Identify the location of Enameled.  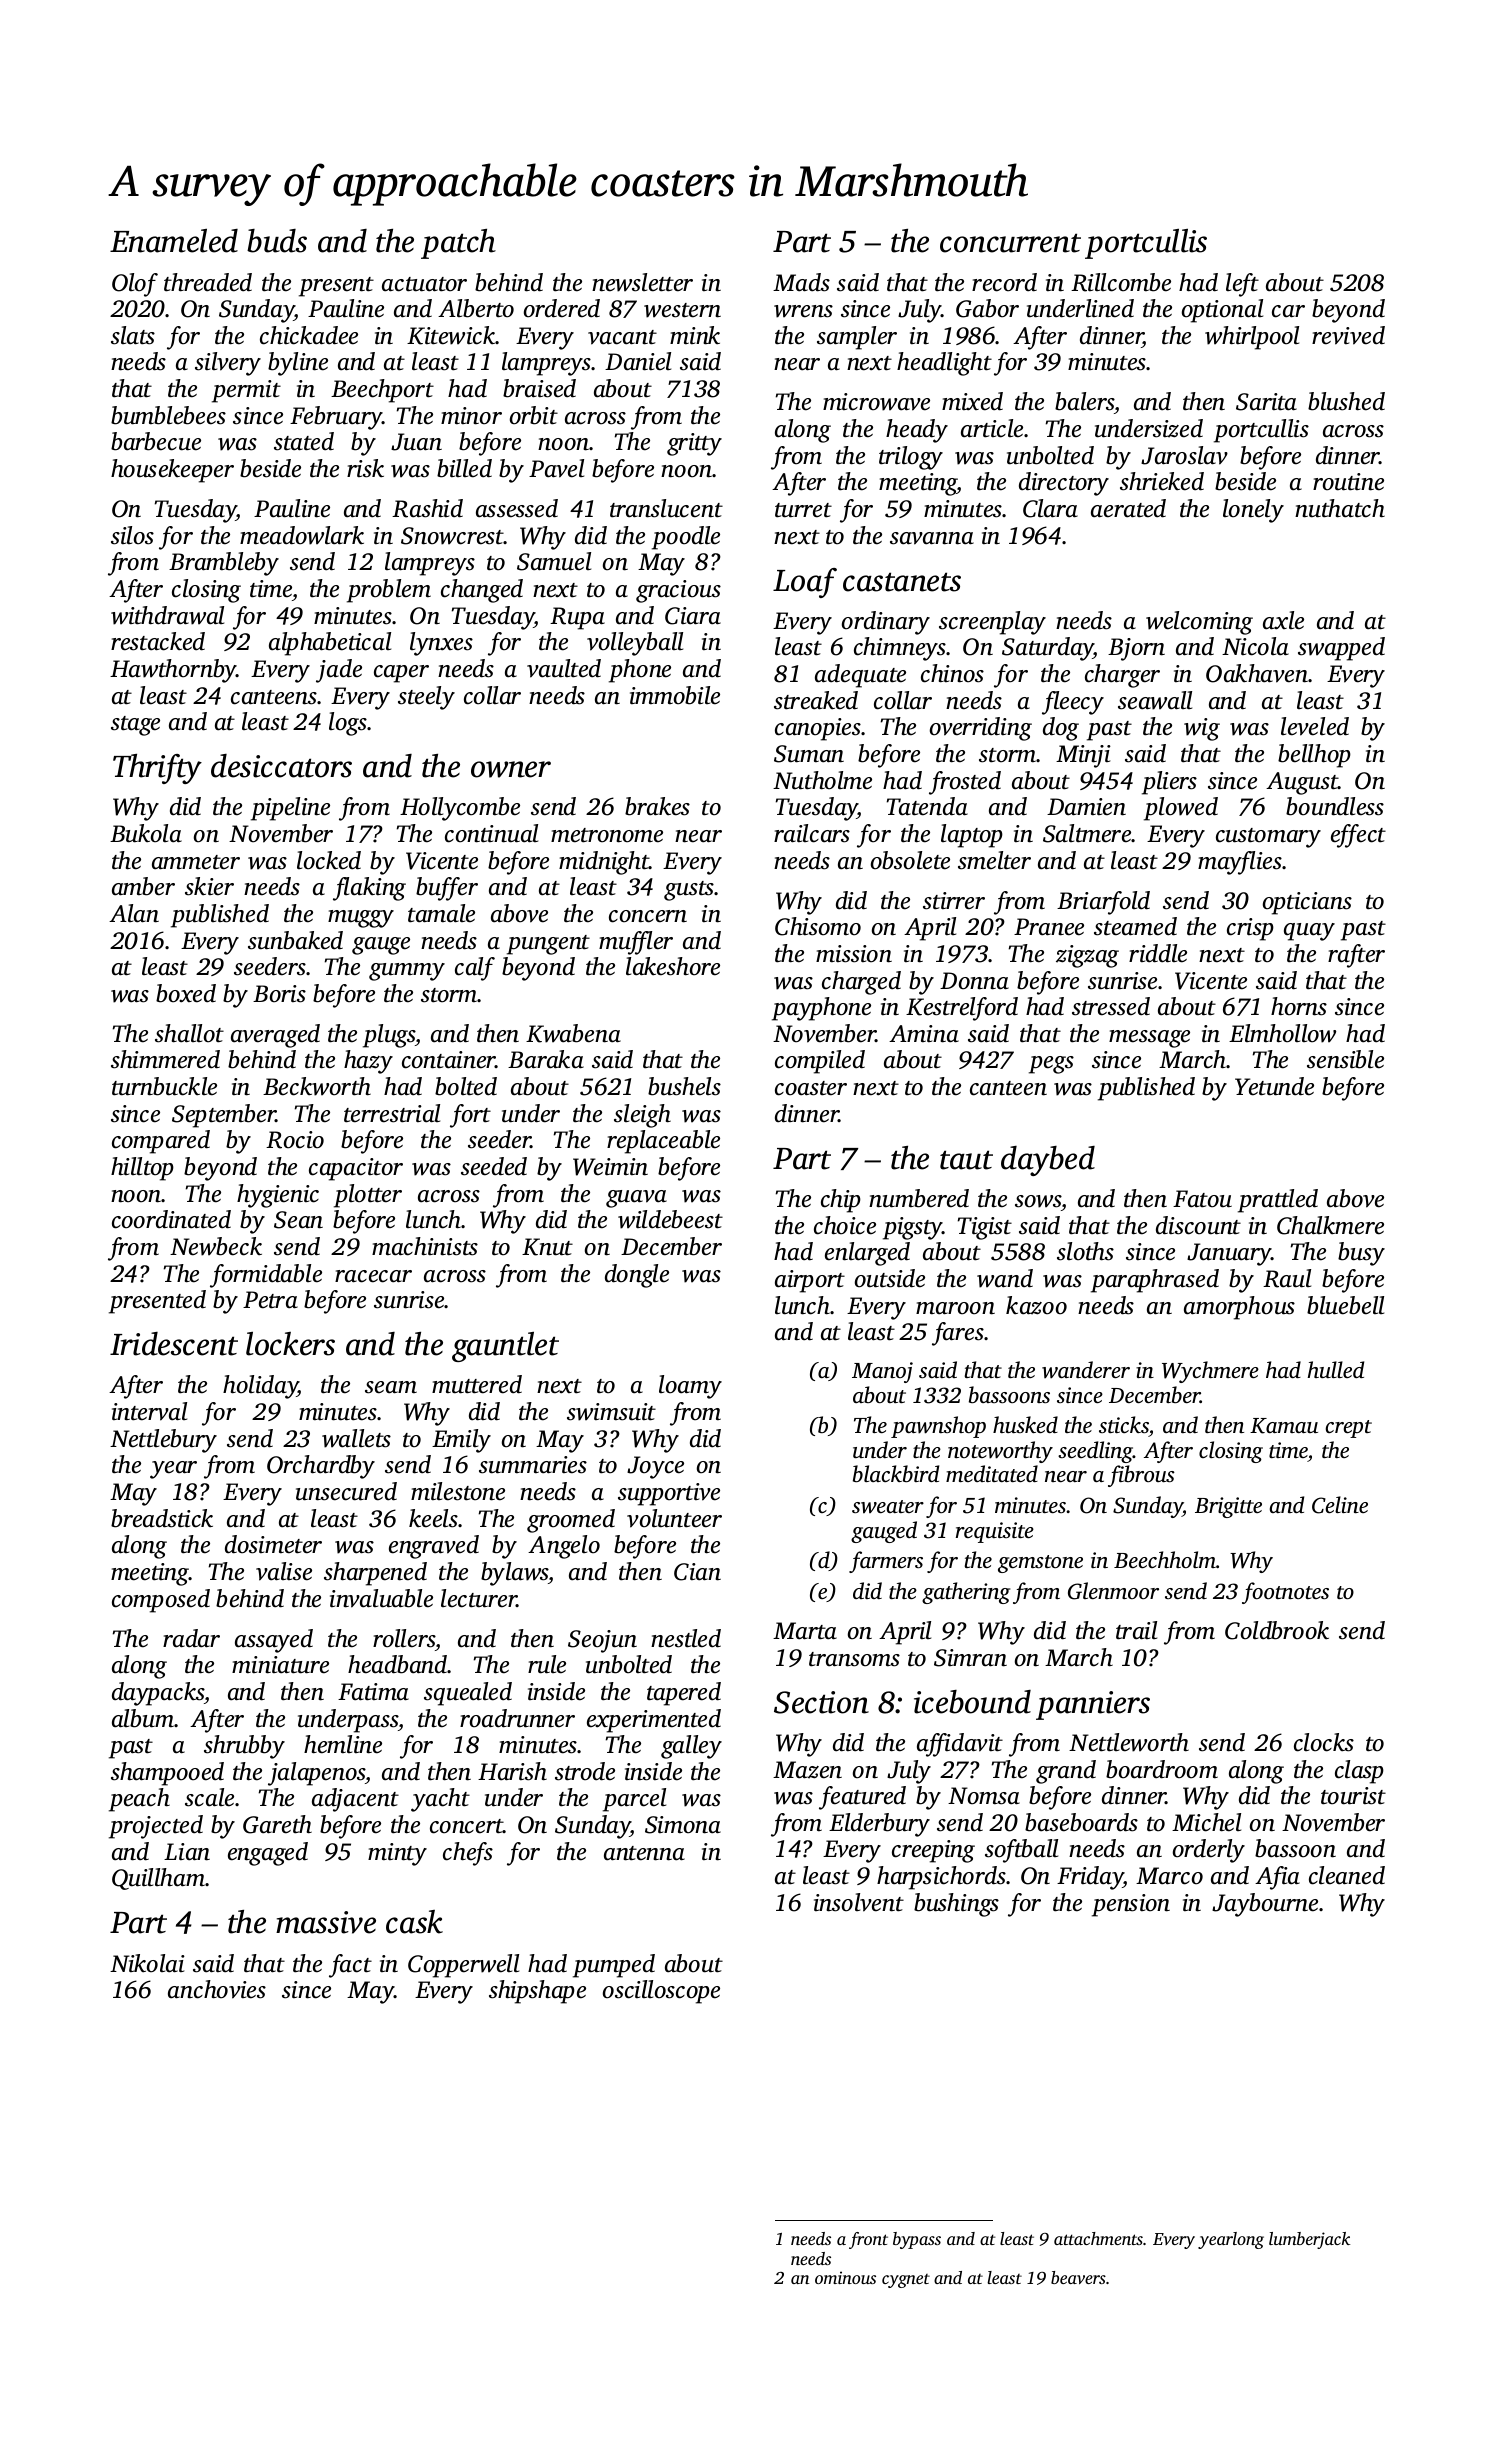
(174, 241).
